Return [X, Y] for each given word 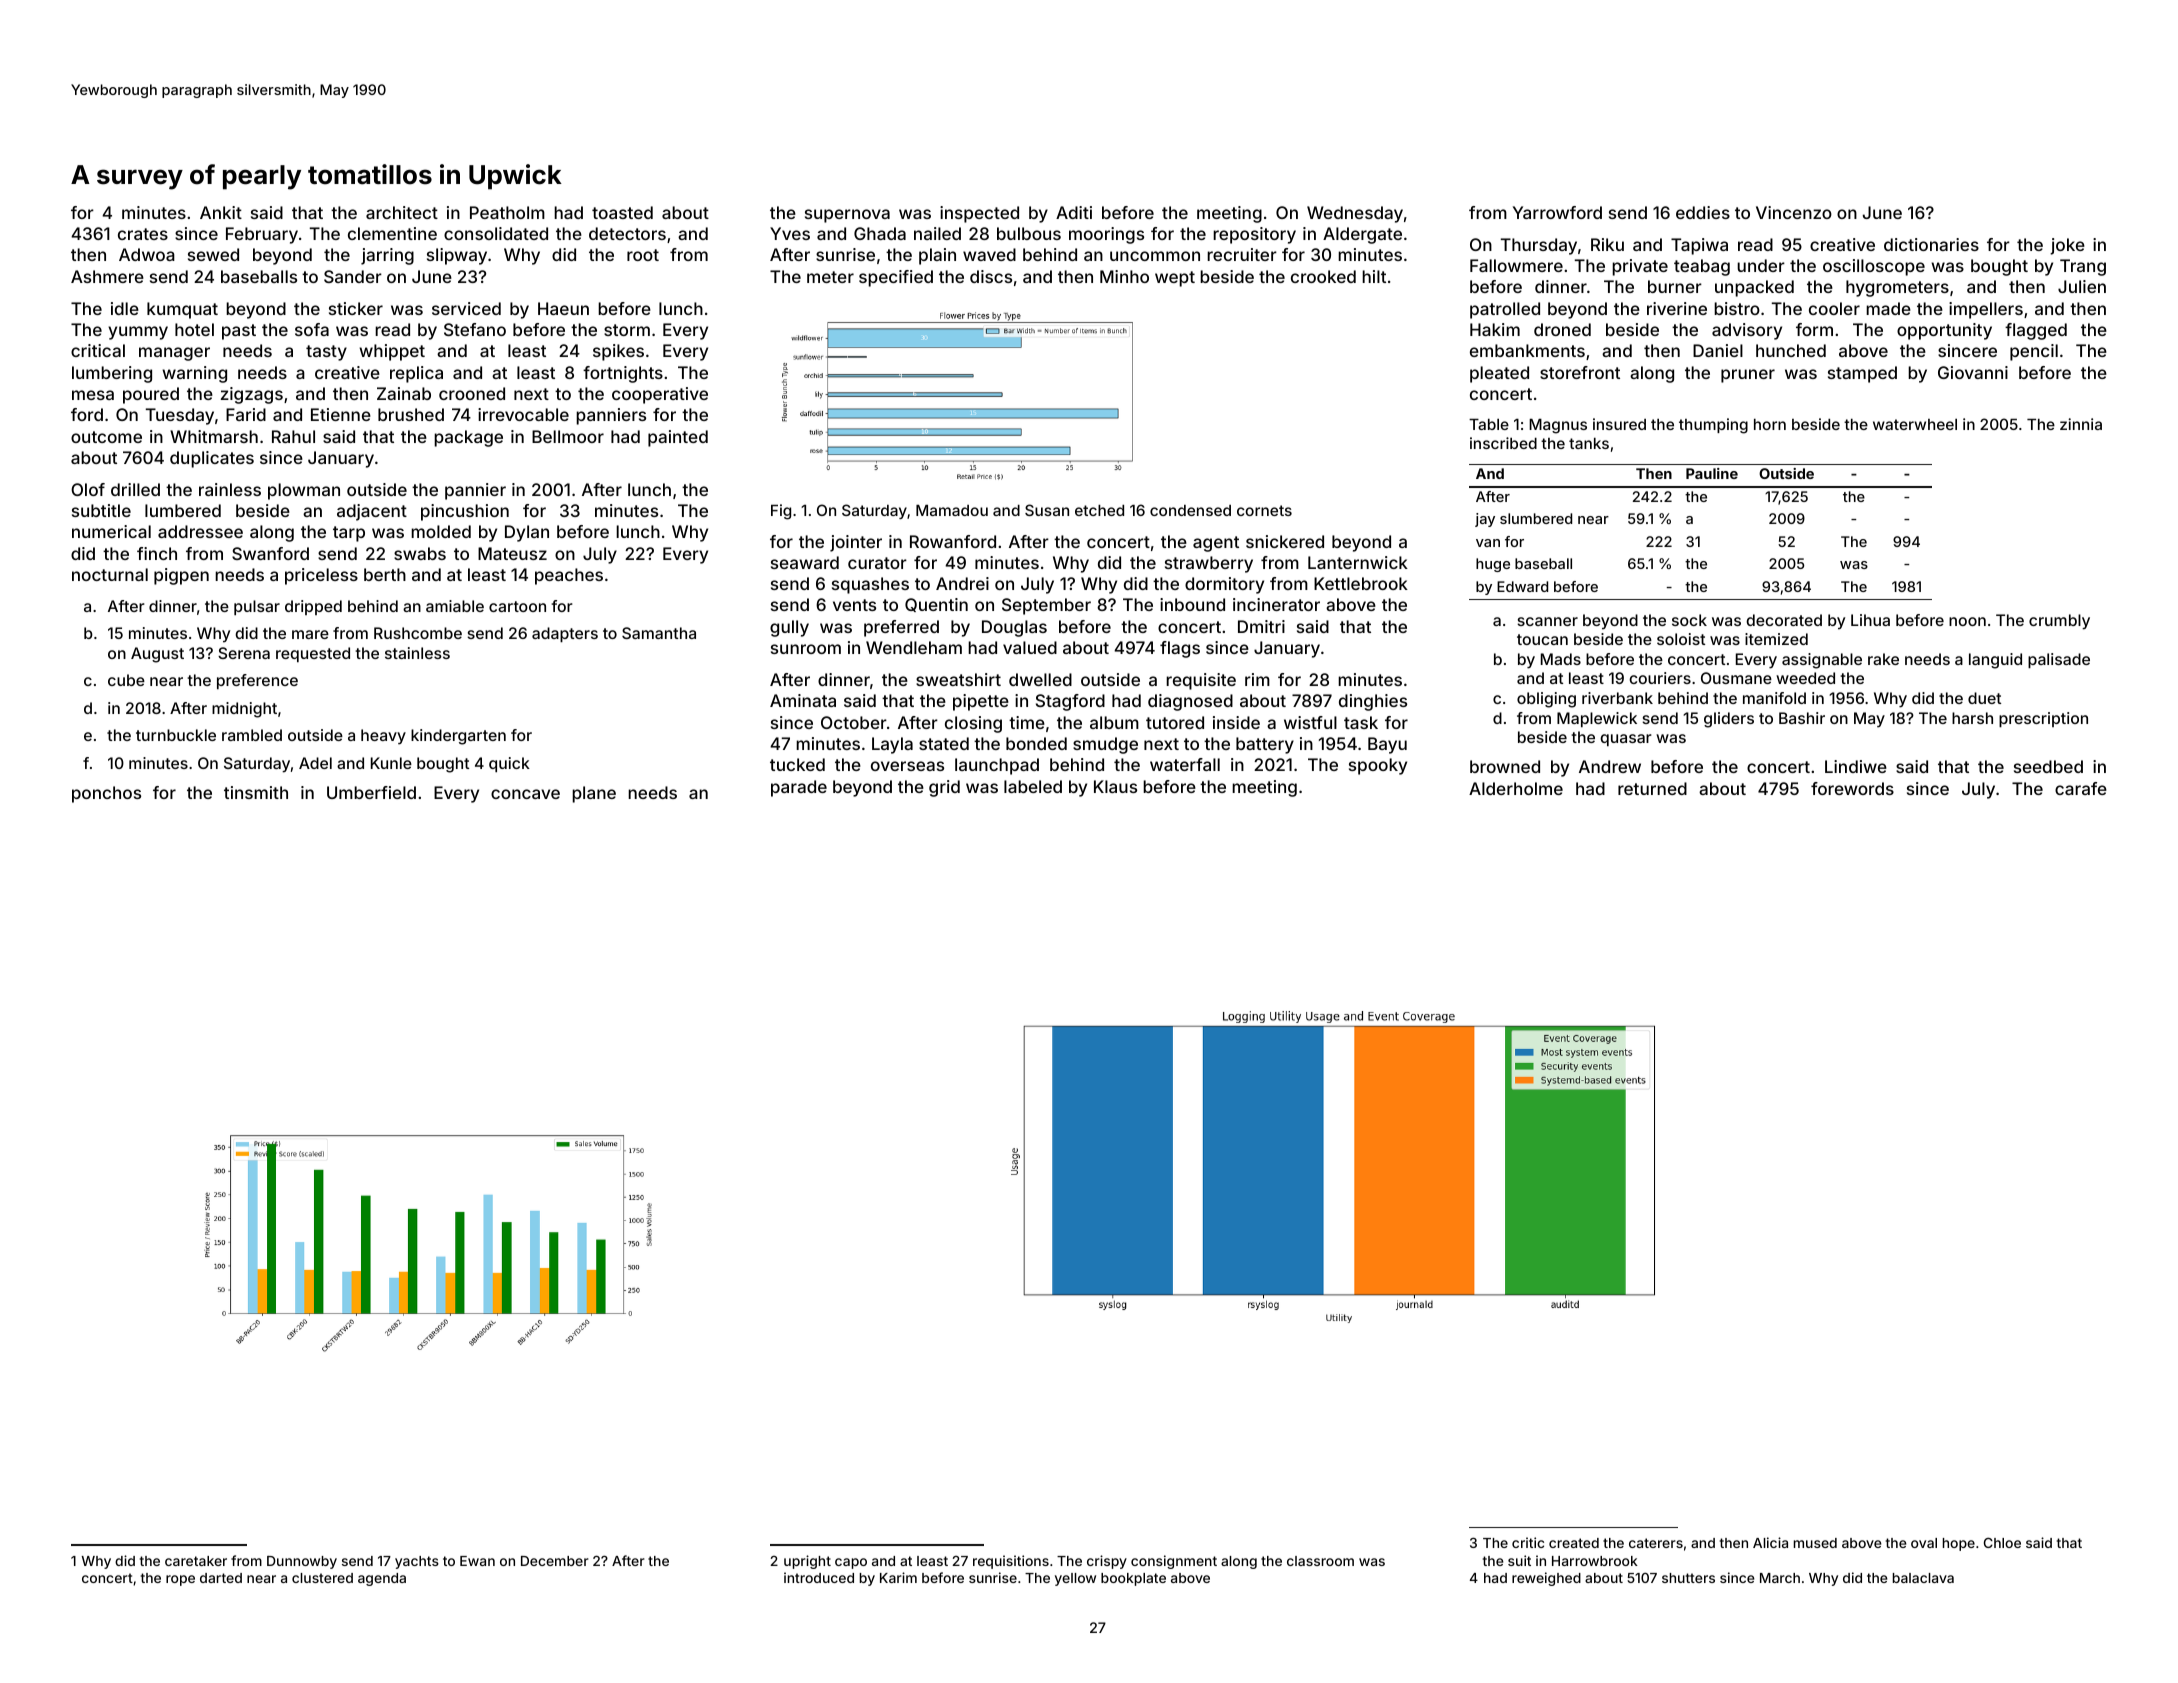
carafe [2081, 788]
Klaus [1115, 786]
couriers [1660, 678]
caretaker [196, 1561]
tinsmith [256, 792]
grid [944, 788]
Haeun [563, 308]
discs [991, 276]
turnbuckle [176, 735]
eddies [1703, 212]
